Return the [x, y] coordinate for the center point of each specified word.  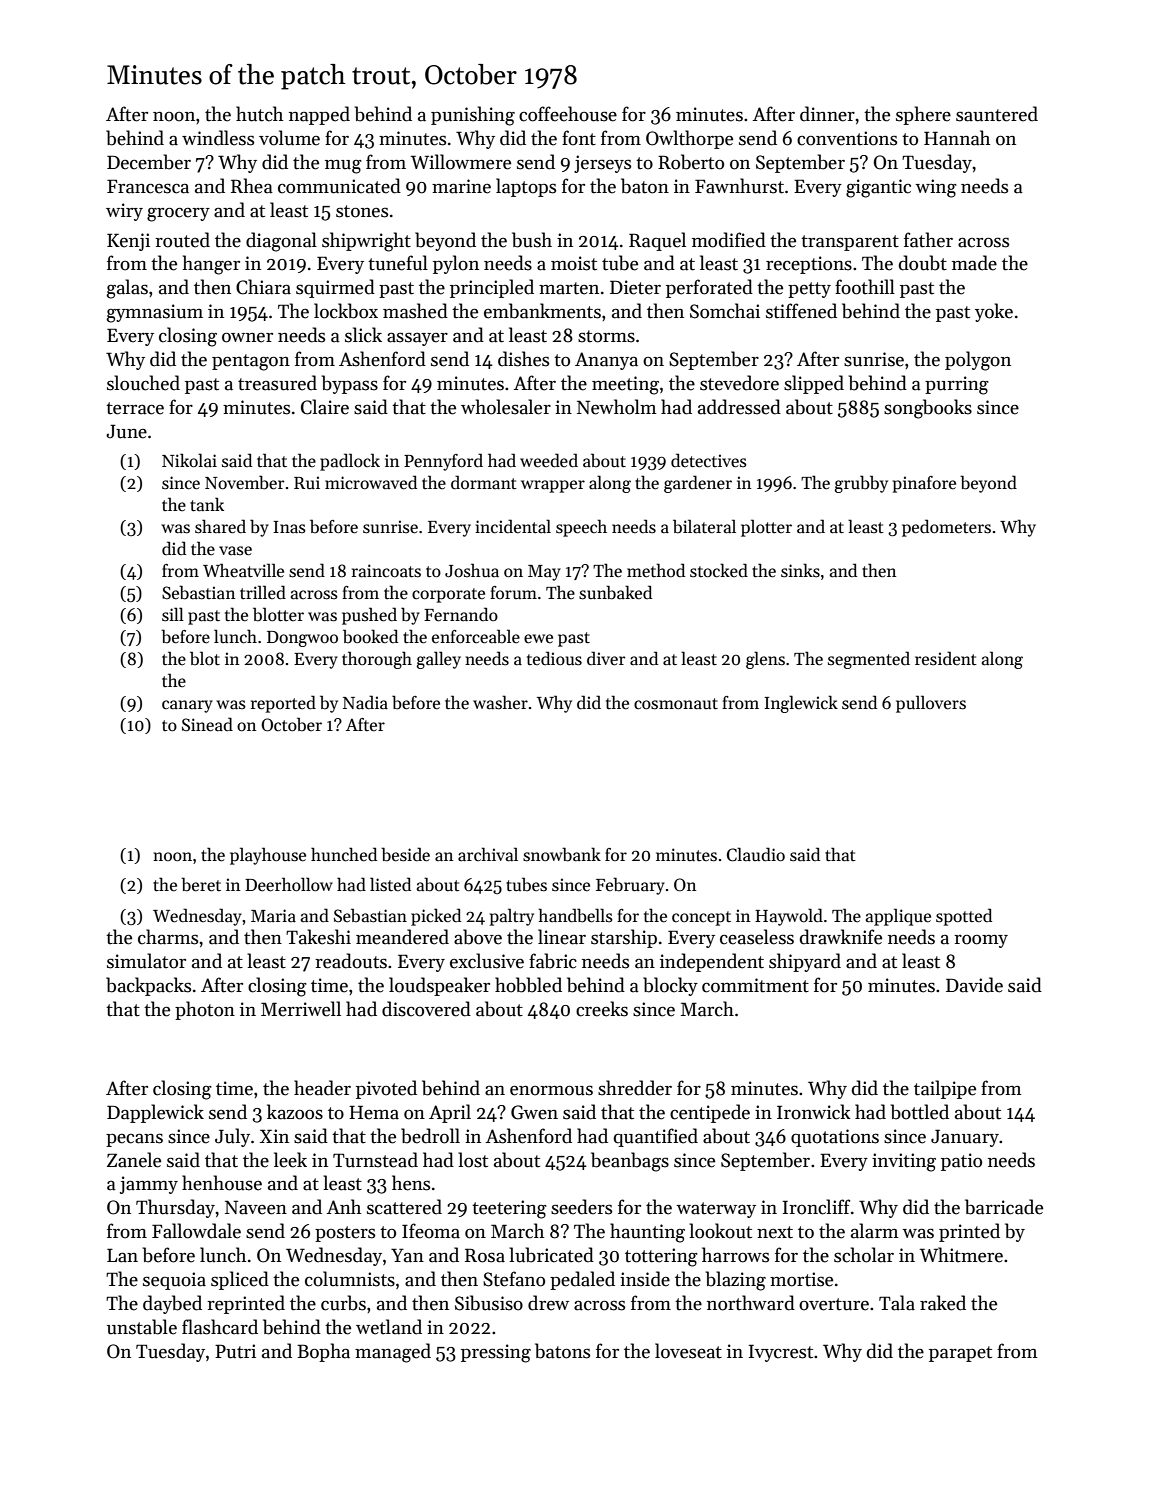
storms [606, 336]
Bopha [323, 1352]
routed [182, 240]
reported [283, 704]
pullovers [931, 704]
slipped [814, 384]
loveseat [688, 1351]
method [656, 570]
